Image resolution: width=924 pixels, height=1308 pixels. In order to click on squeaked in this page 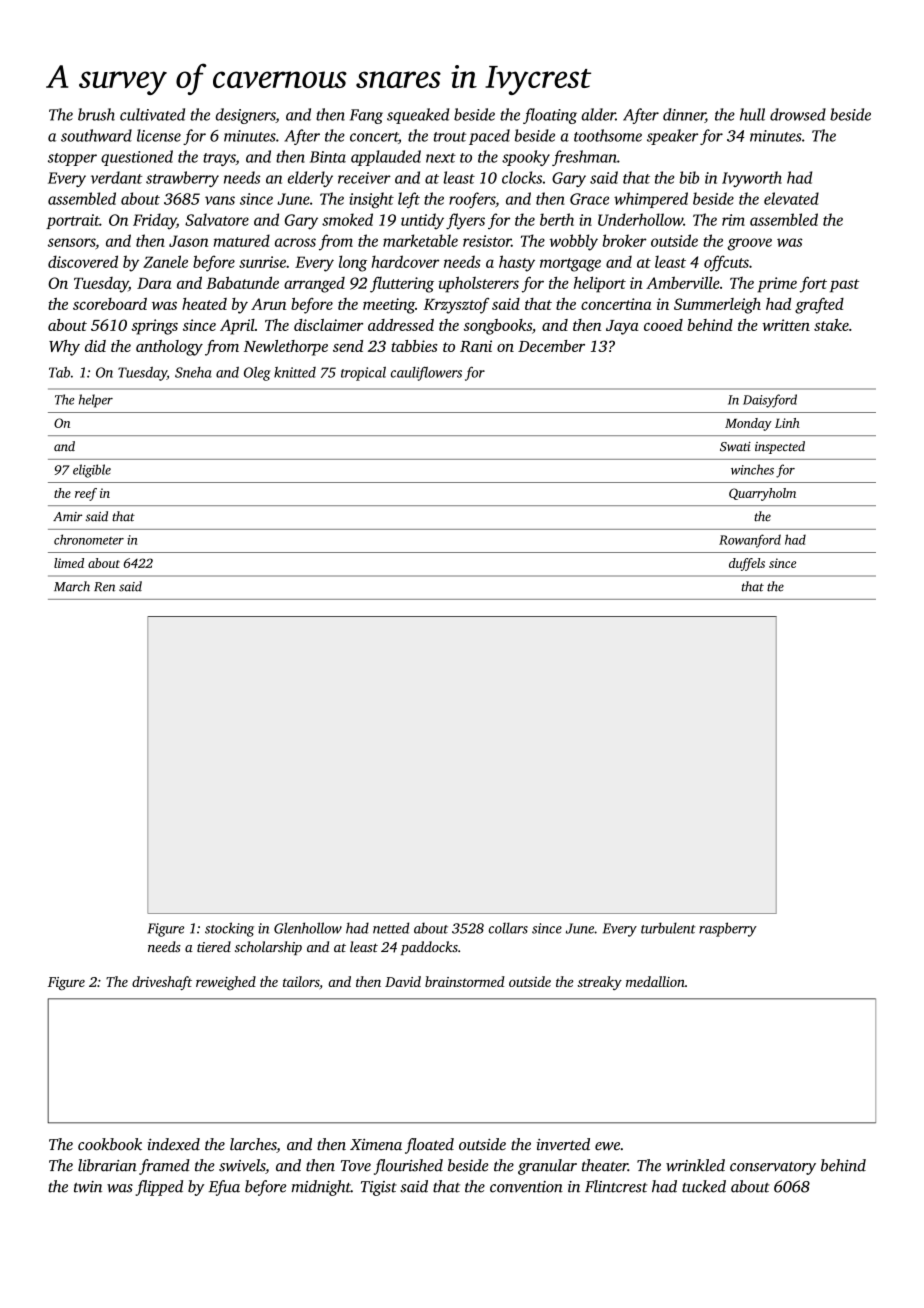, I will do `click(418, 116)`.
